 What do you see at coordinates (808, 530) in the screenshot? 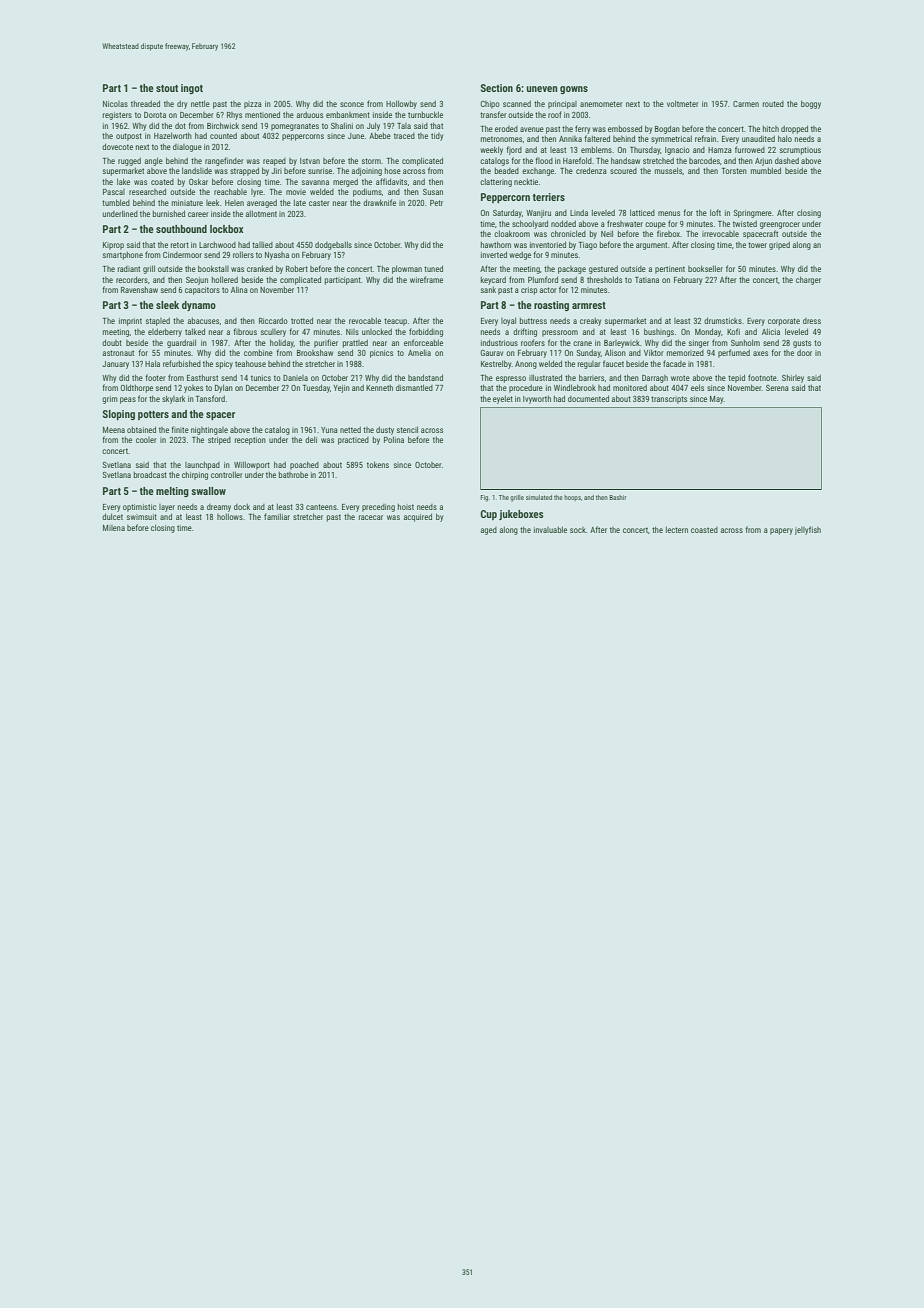
I see `jellyfish` at bounding box center [808, 530].
